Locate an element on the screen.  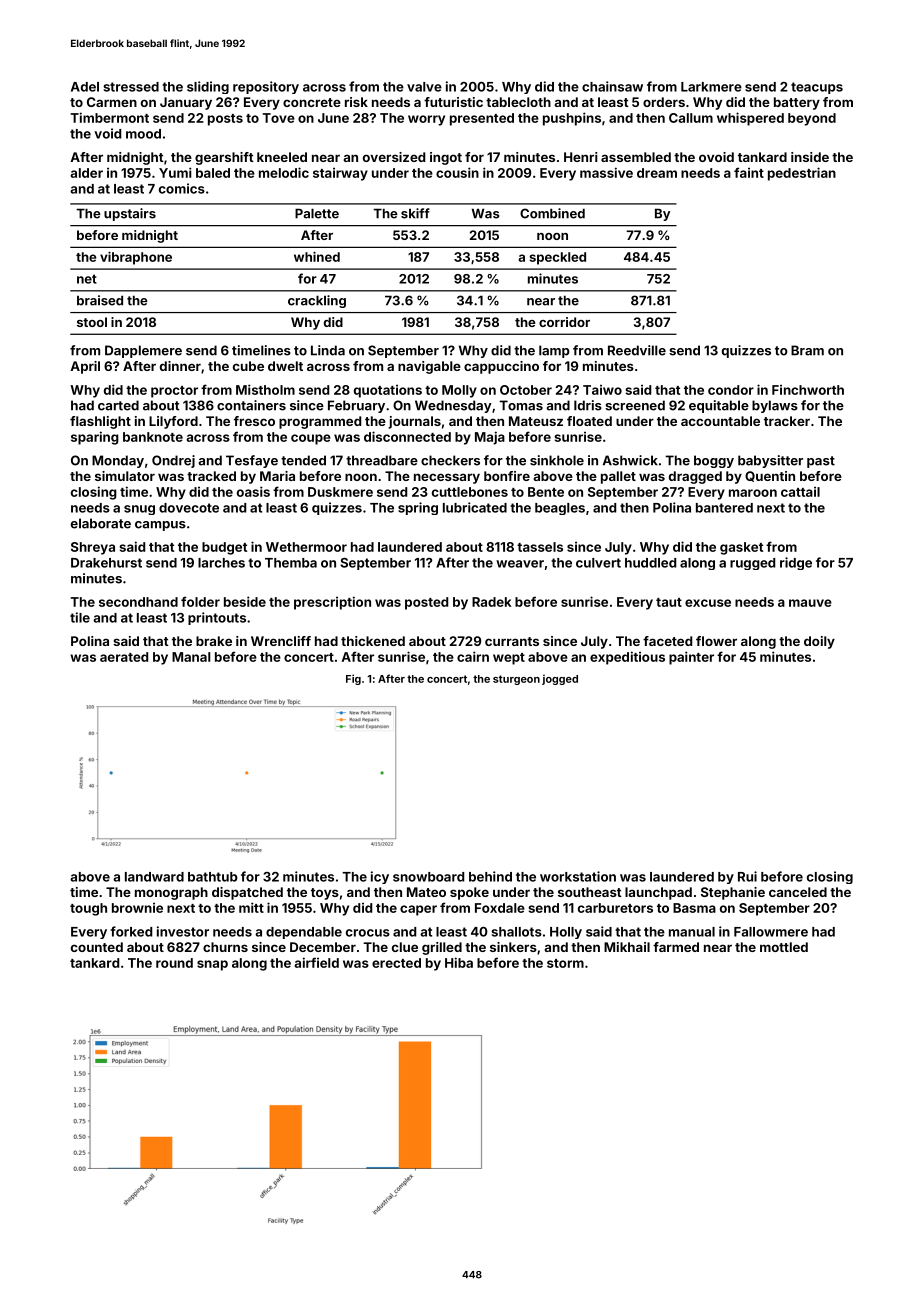
jogged is located at coordinates (560, 679).
